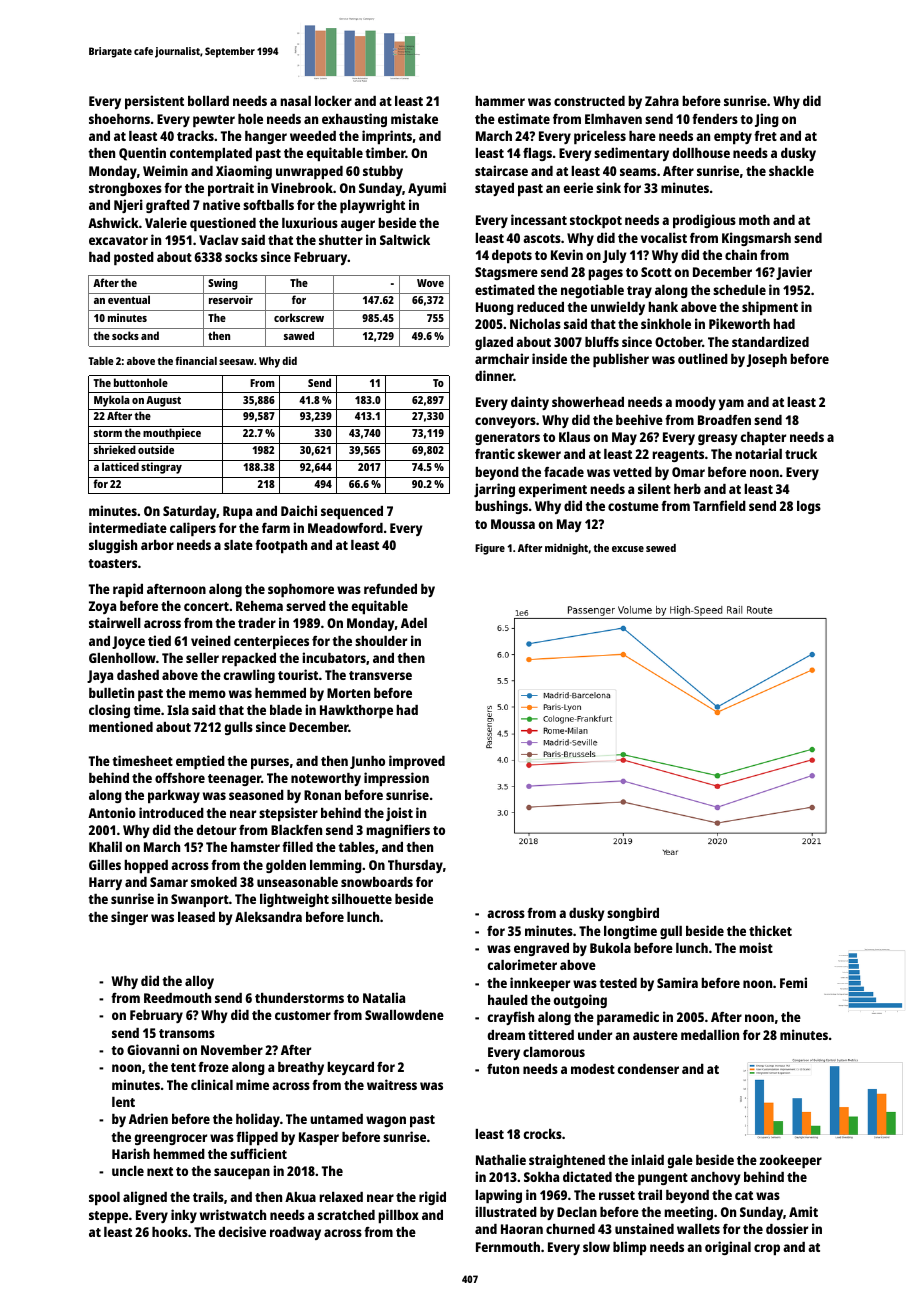  What do you see at coordinates (170, 1232) in the screenshot?
I see `hooks` at bounding box center [170, 1232].
